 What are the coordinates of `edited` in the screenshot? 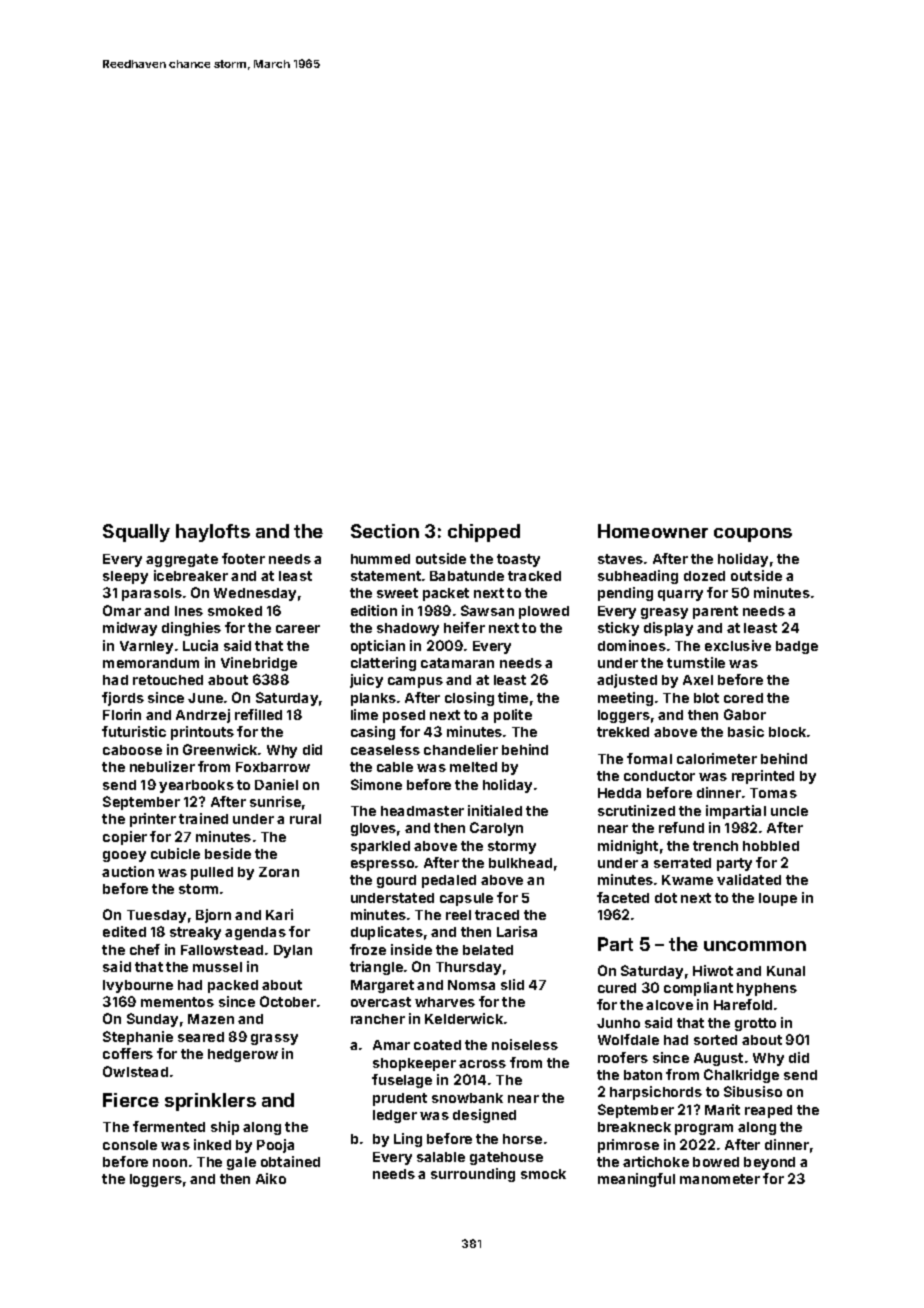 It's located at (124, 931).
